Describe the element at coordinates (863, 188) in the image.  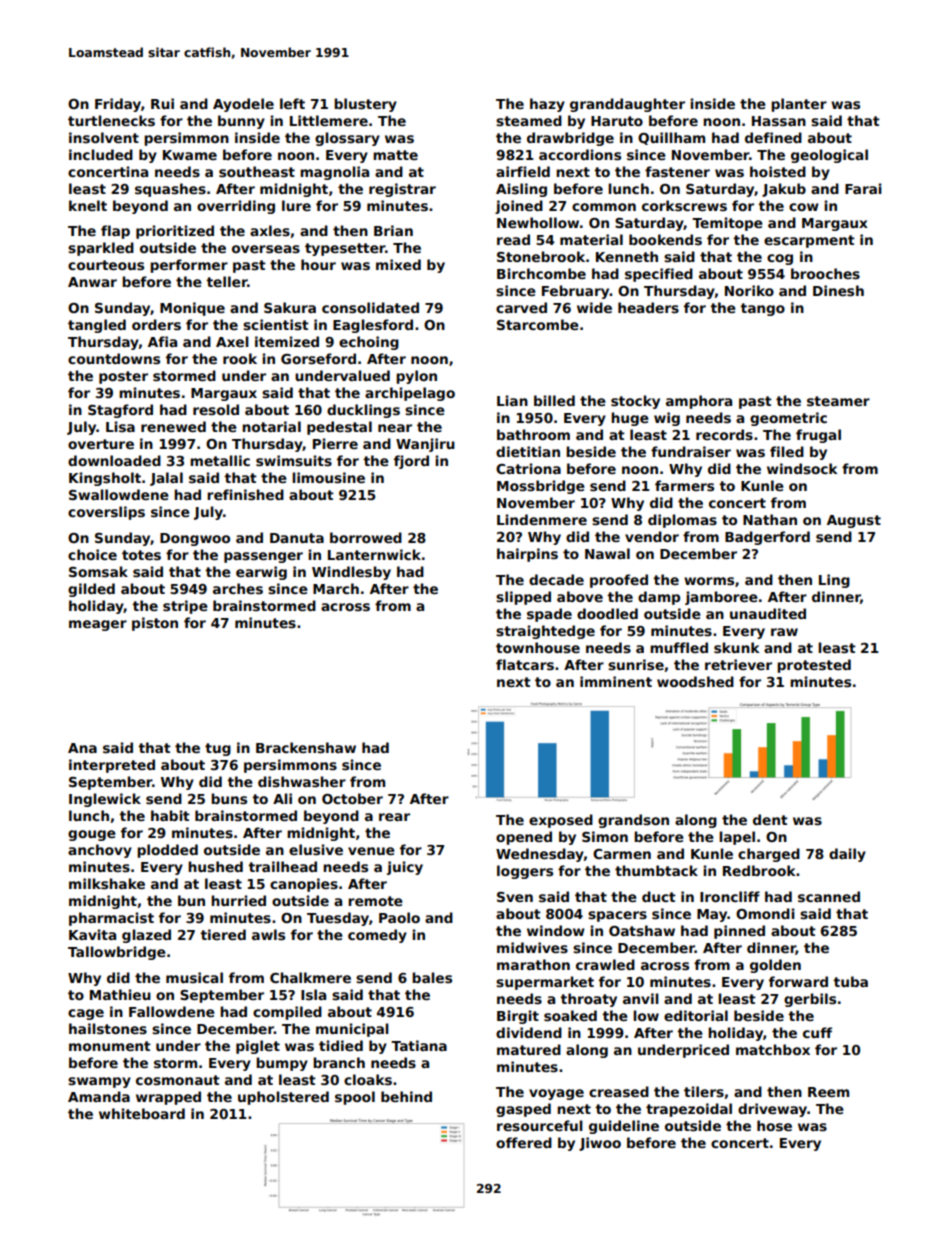
I see `Farai` at that location.
